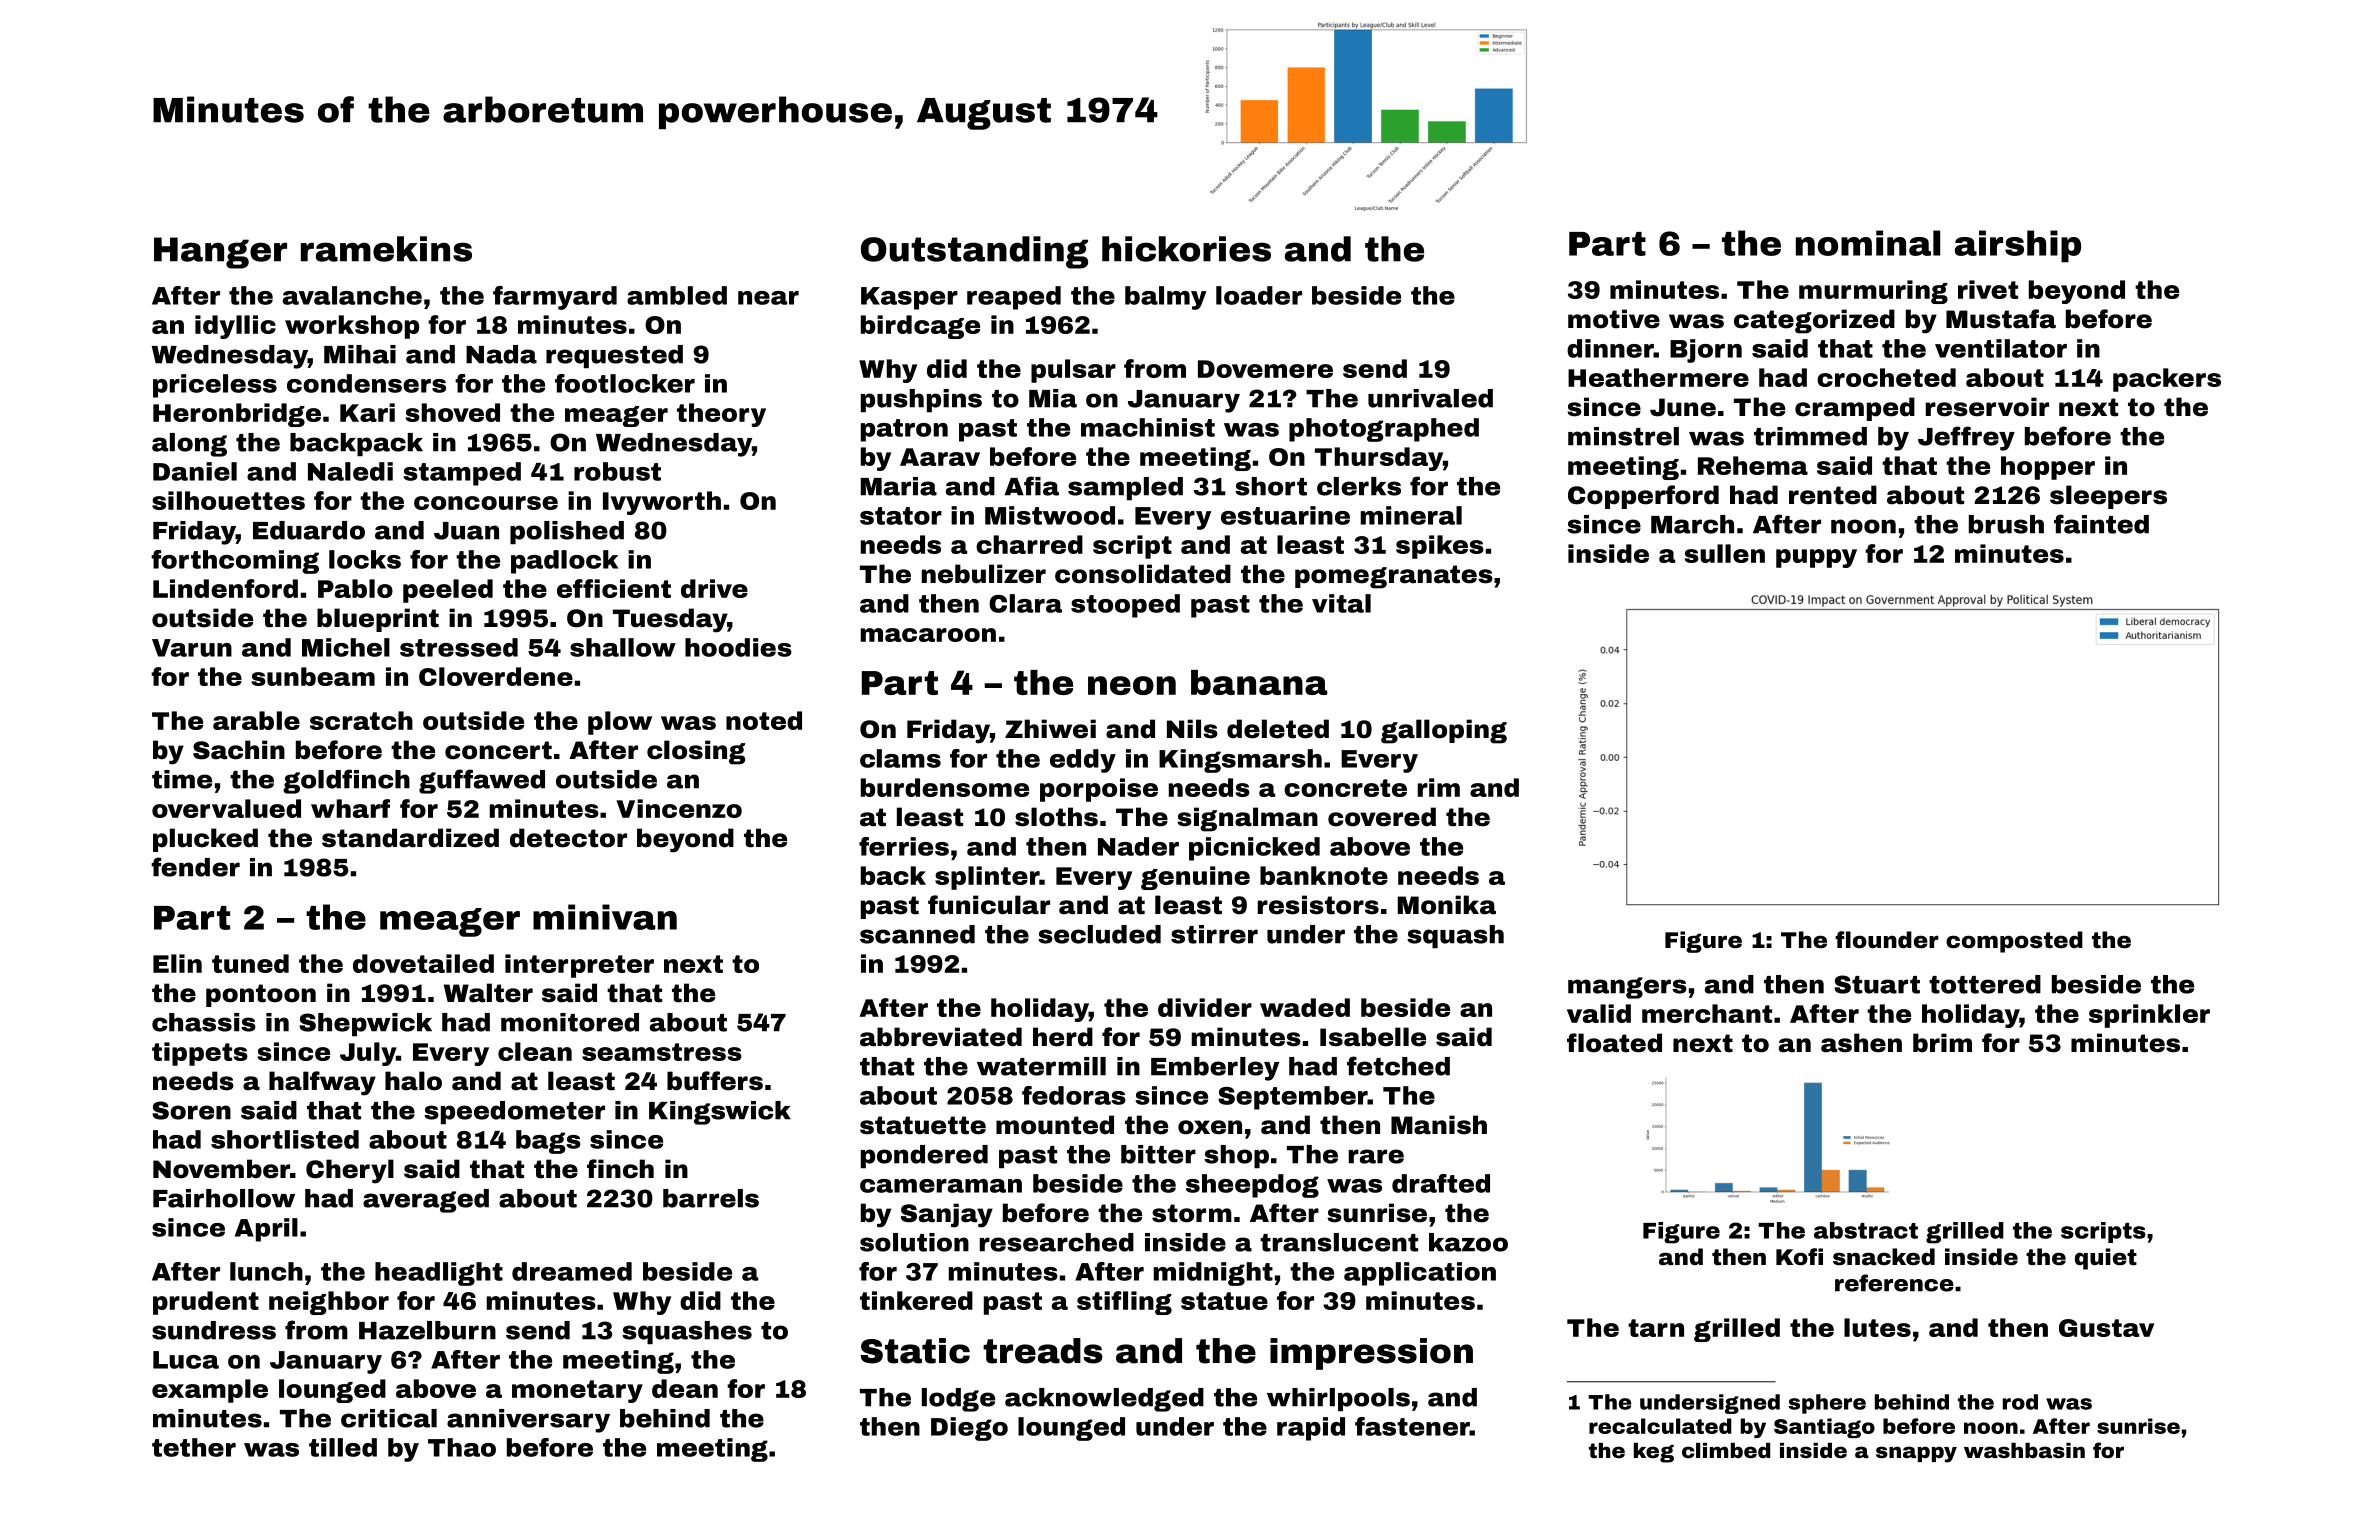  I want to click on Eduardo, so click(309, 530).
